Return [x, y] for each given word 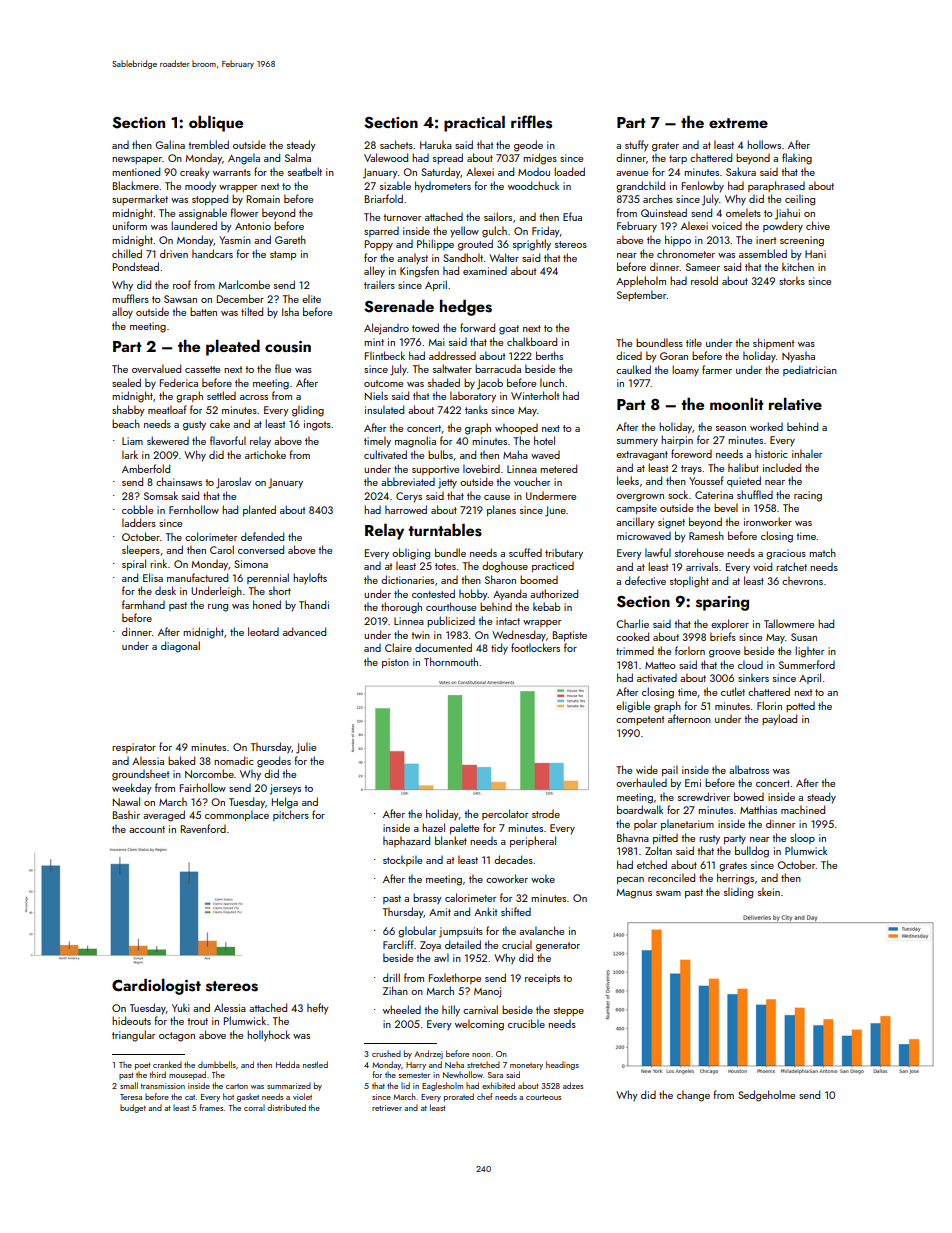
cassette [202, 369]
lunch [552, 382]
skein [769, 891]
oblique [216, 123]
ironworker [768, 521]
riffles [531, 122]
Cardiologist [156, 986]
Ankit [485, 911]
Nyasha [798, 357]
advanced [304, 631]
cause [497, 497]
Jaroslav [234, 483]
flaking [797, 159]
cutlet [733, 691]
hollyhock [268, 1036]
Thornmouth [451, 661]
